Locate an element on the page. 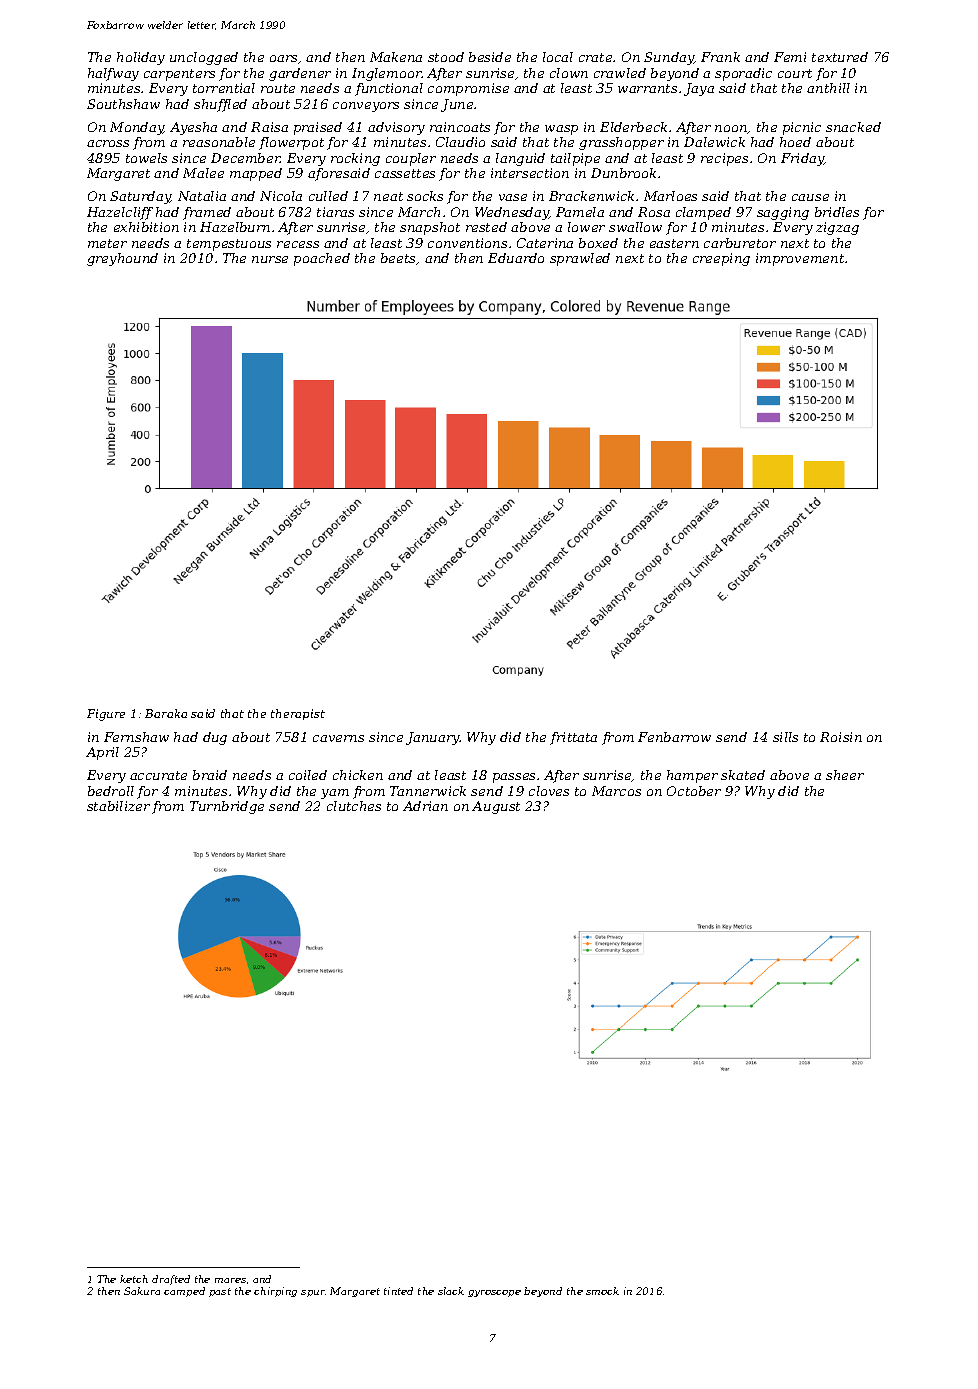  ketch is located at coordinates (134, 1279).
